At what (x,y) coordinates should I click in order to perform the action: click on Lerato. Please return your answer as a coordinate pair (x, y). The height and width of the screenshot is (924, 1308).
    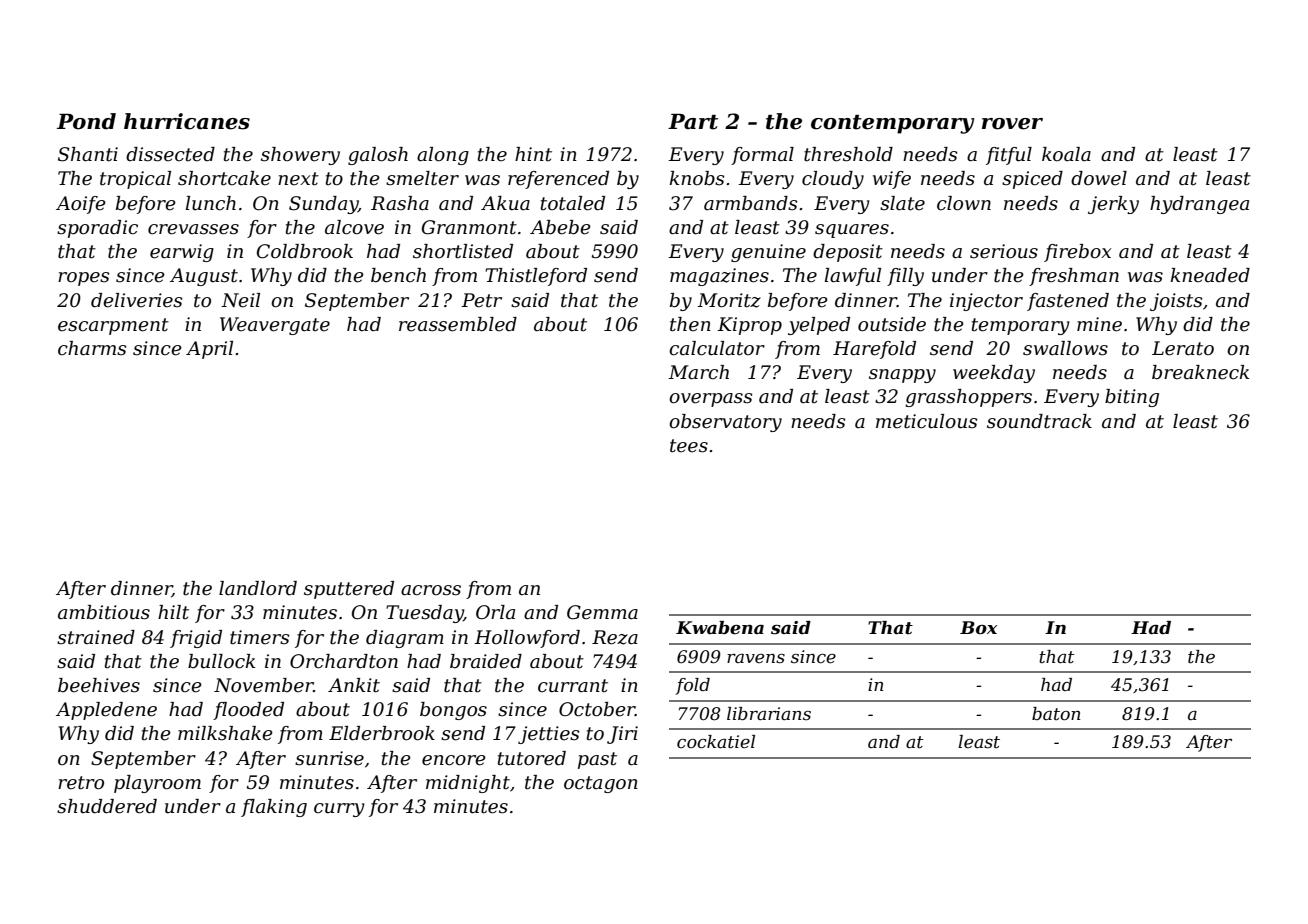
    Looking at the image, I should click on (1183, 348).
